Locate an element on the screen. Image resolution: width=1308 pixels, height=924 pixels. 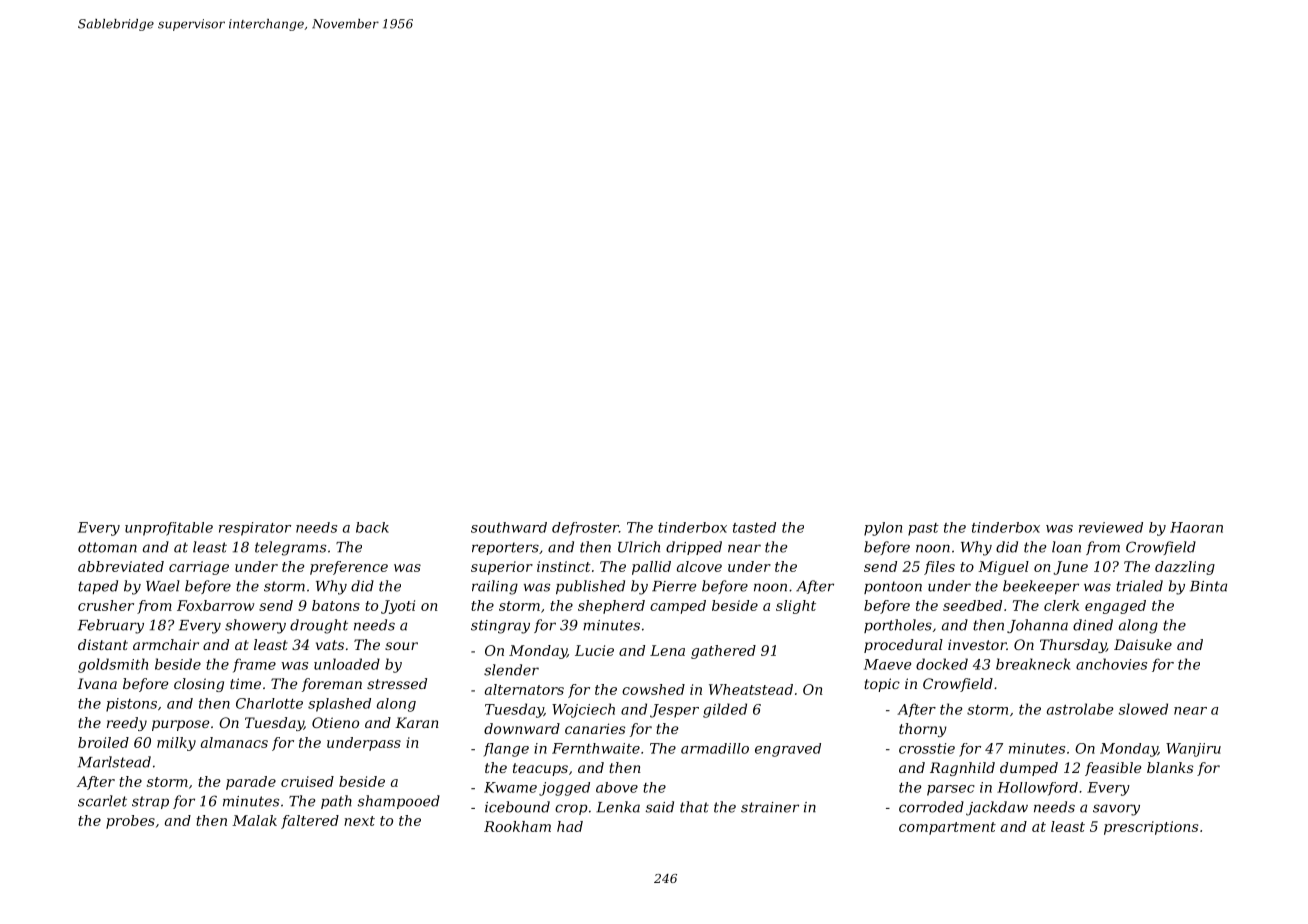
showery is located at coordinates (255, 626).
